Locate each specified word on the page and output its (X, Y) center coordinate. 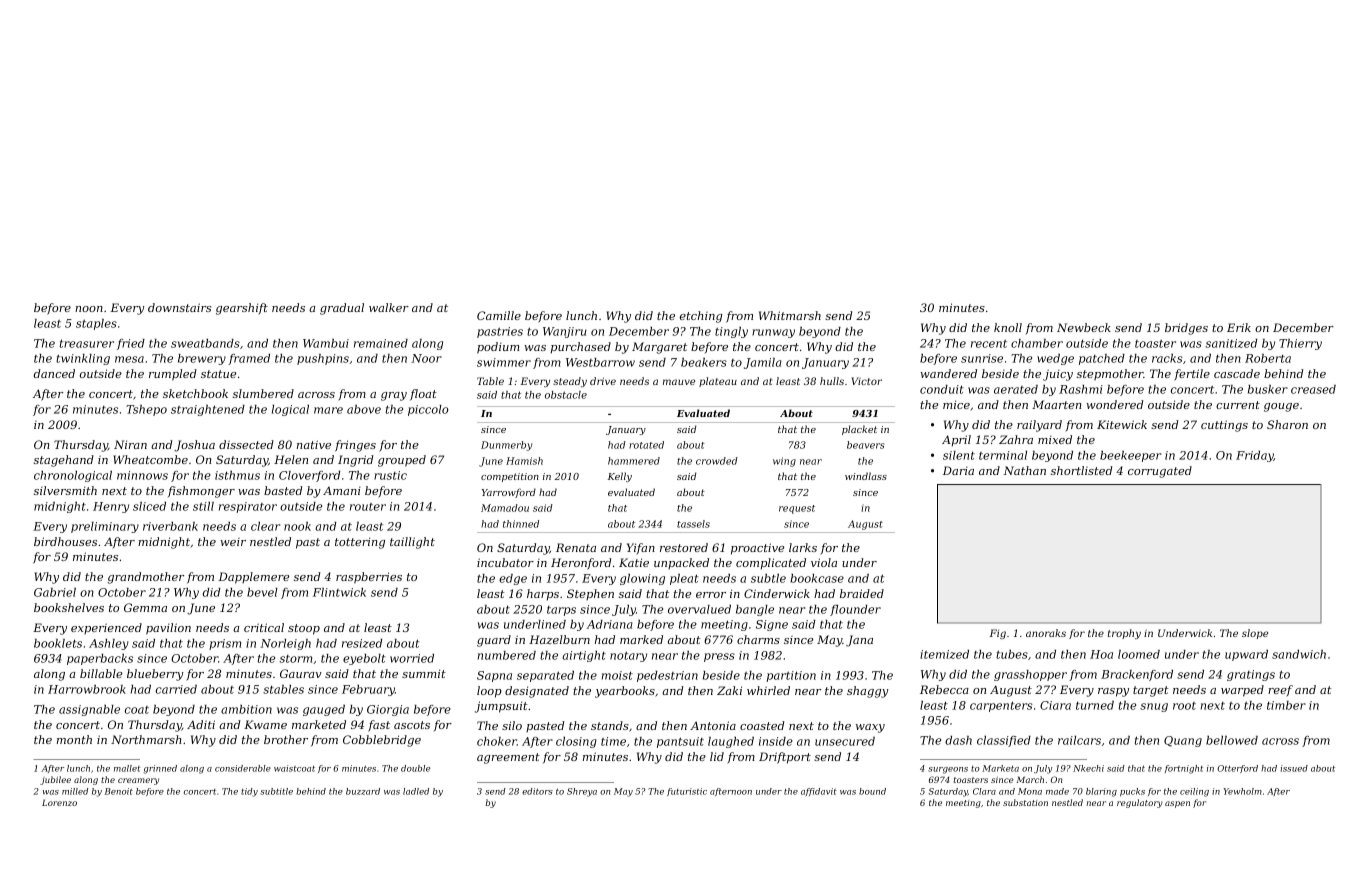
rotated (646, 445)
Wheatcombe (150, 459)
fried (131, 344)
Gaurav (301, 673)
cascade (1237, 373)
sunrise (982, 358)
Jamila (763, 363)
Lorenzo (59, 802)
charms (758, 639)
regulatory (1140, 803)
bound (872, 791)
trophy (1124, 634)
